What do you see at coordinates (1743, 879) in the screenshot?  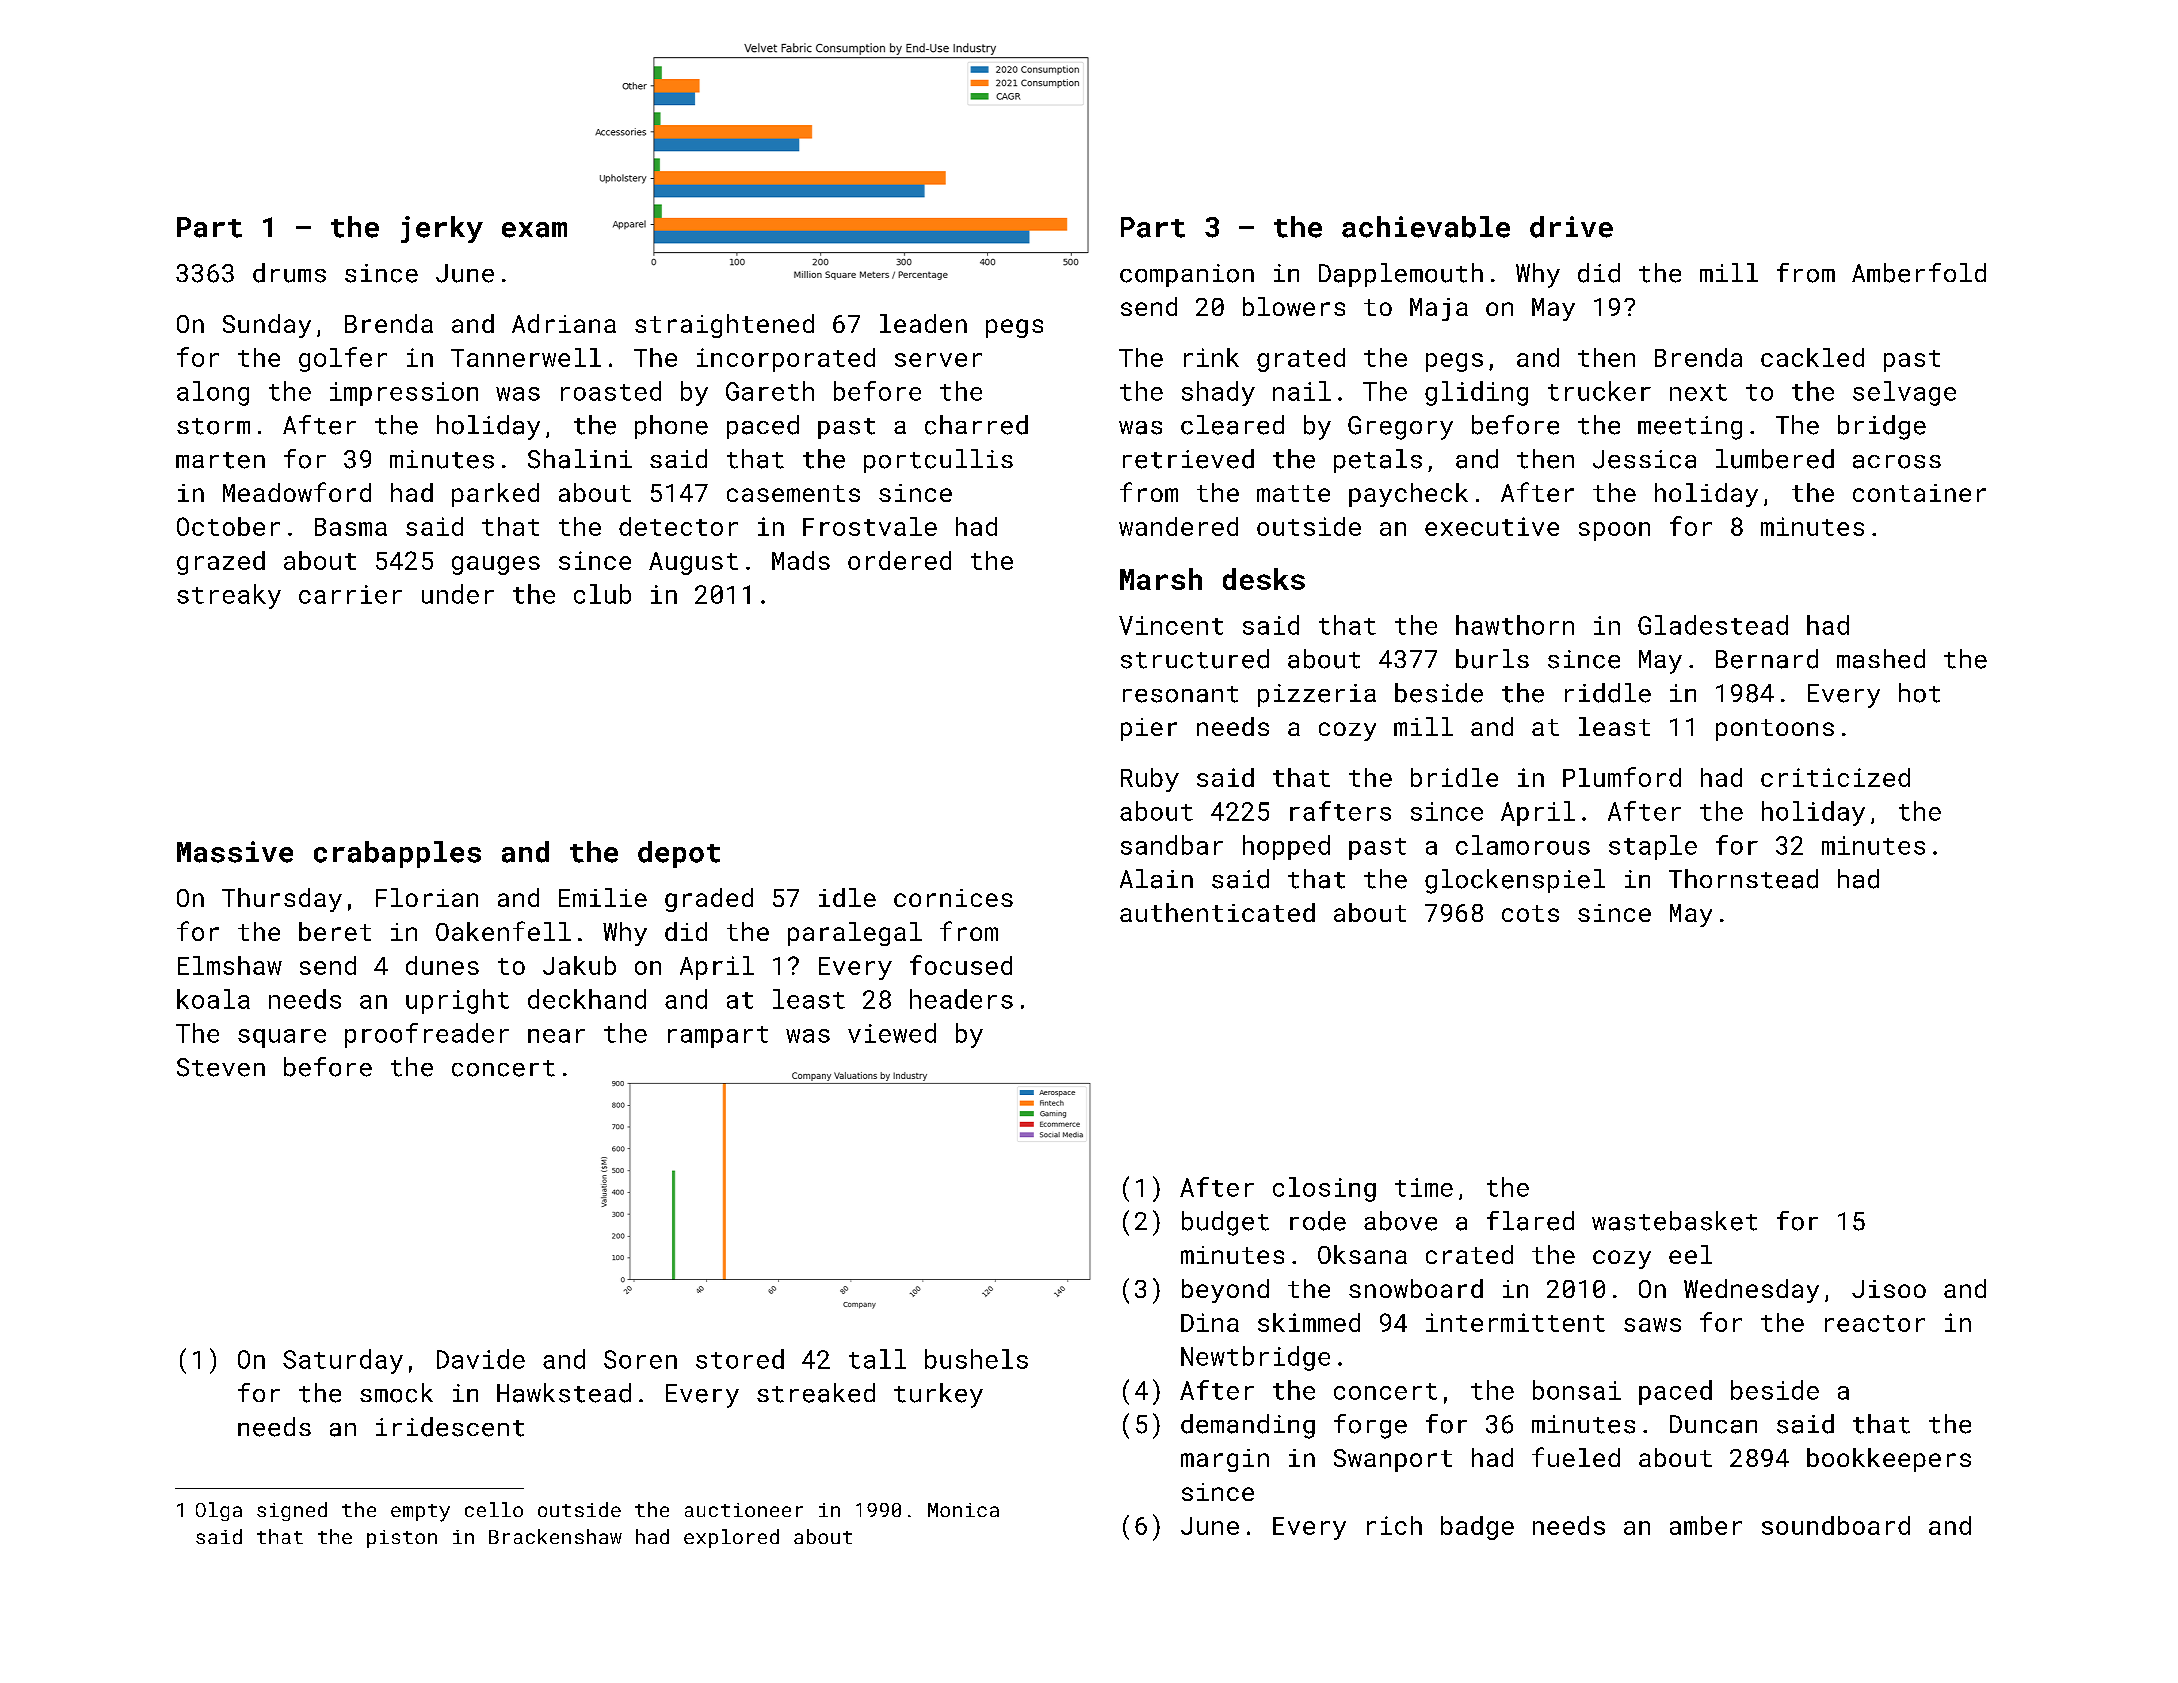 I see `Thornstead` at bounding box center [1743, 879].
